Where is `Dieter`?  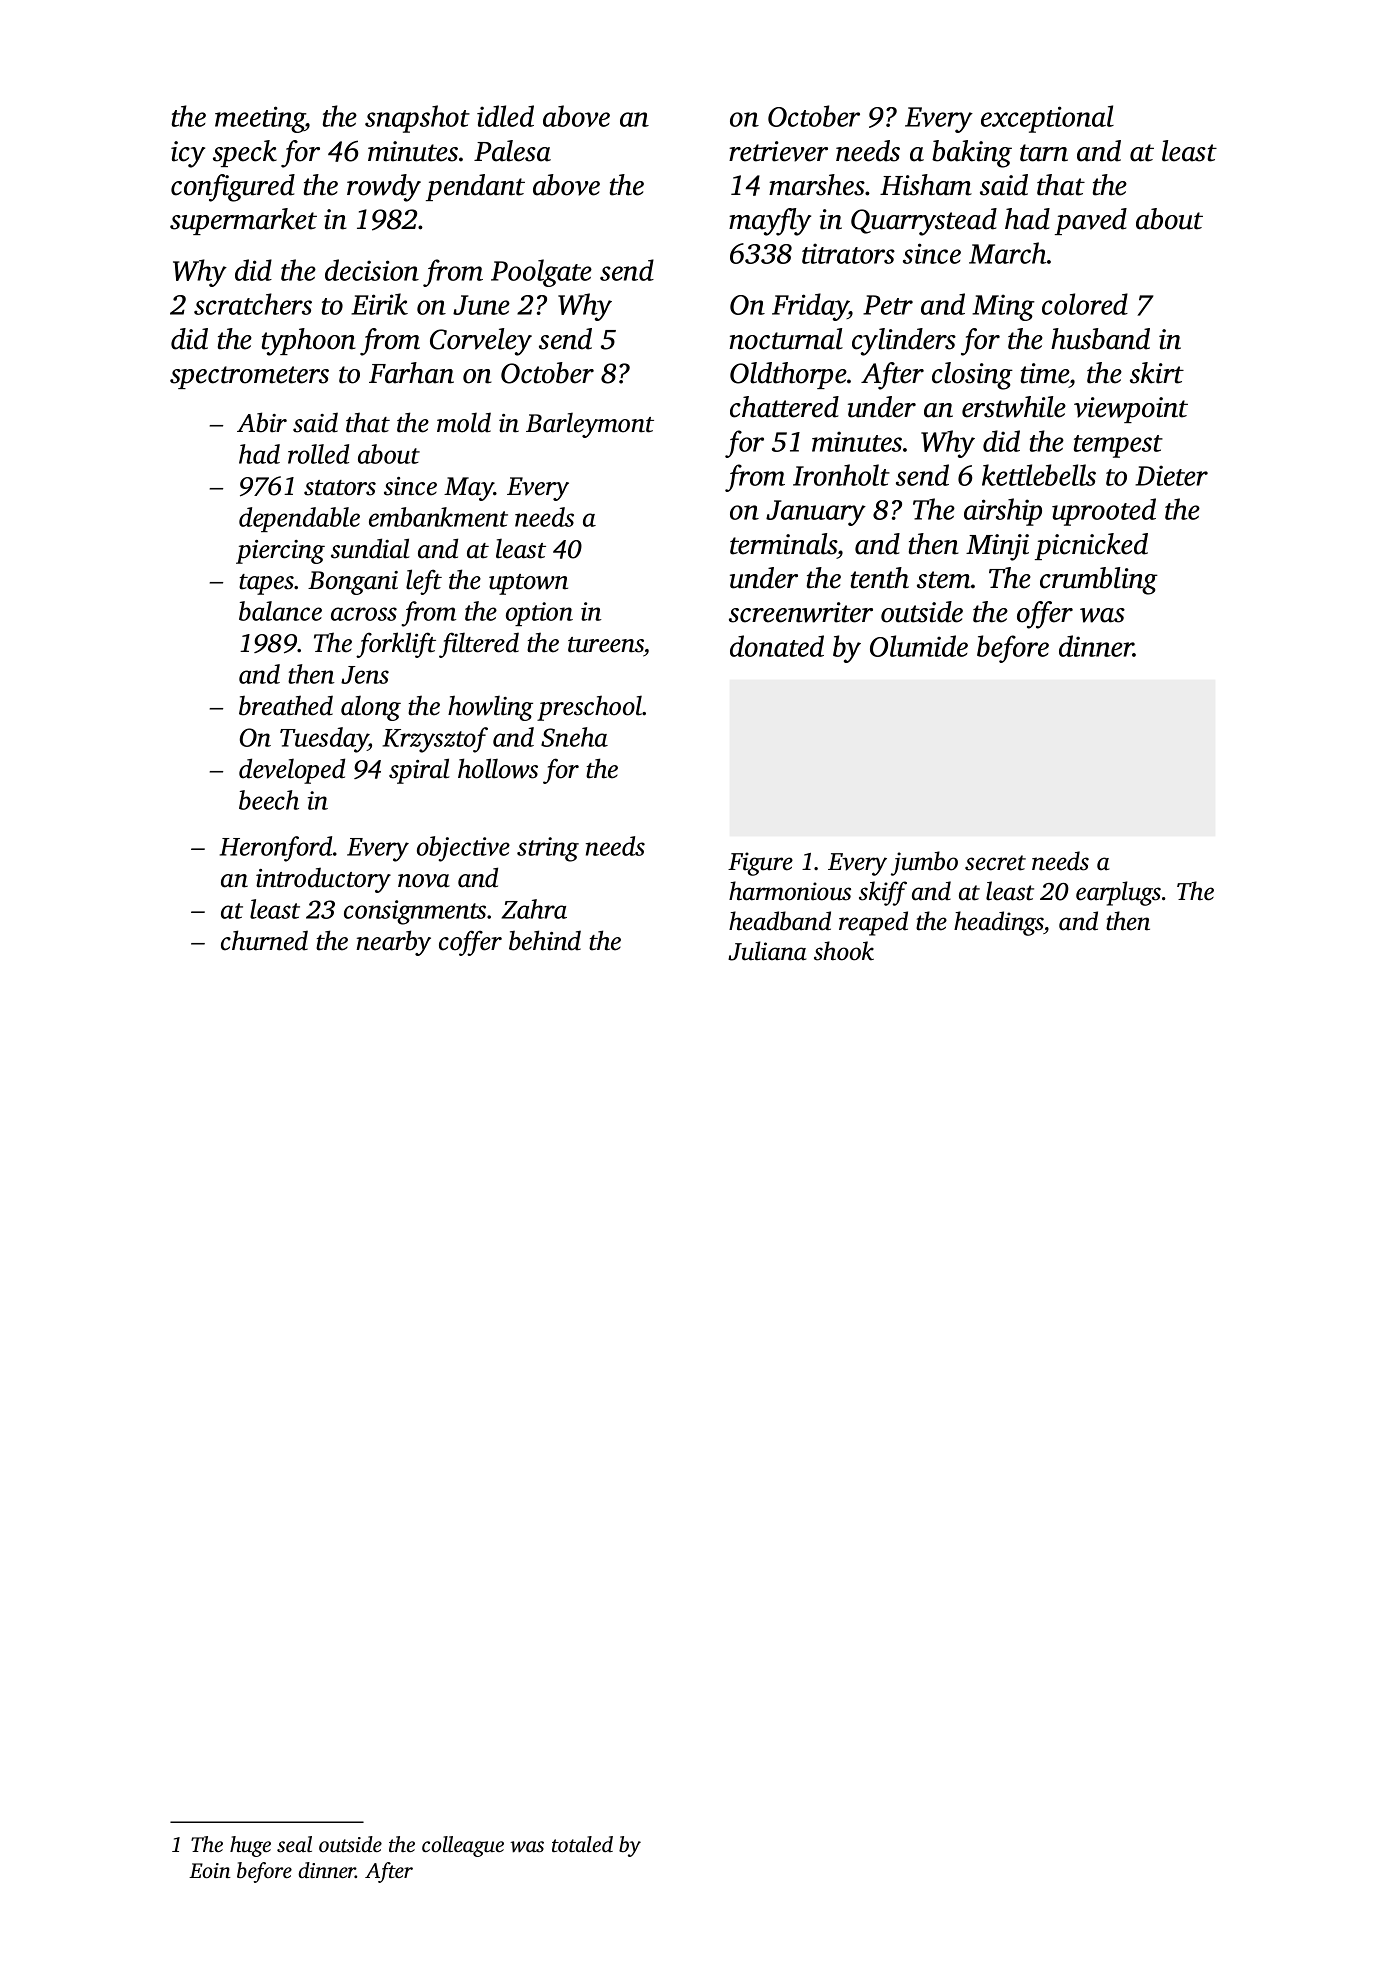
Dieter is located at coordinates (1171, 475).
